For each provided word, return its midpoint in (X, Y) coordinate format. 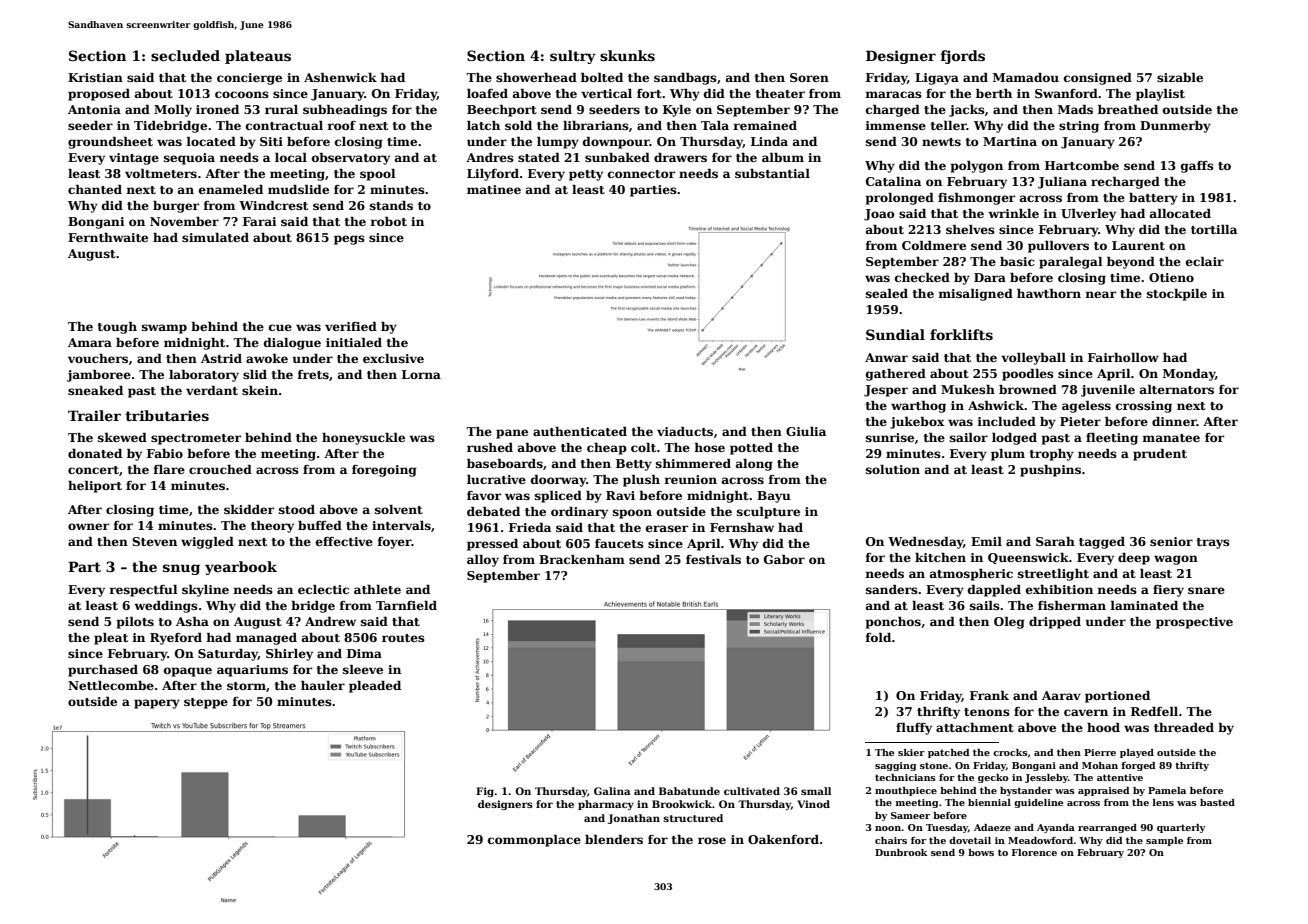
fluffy (914, 729)
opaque (188, 672)
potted (751, 449)
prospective (1194, 623)
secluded (185, 55)
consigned (1098, 79)
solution (893, 469)
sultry (573, 57)
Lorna (421, 374)
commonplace (534, 841)
